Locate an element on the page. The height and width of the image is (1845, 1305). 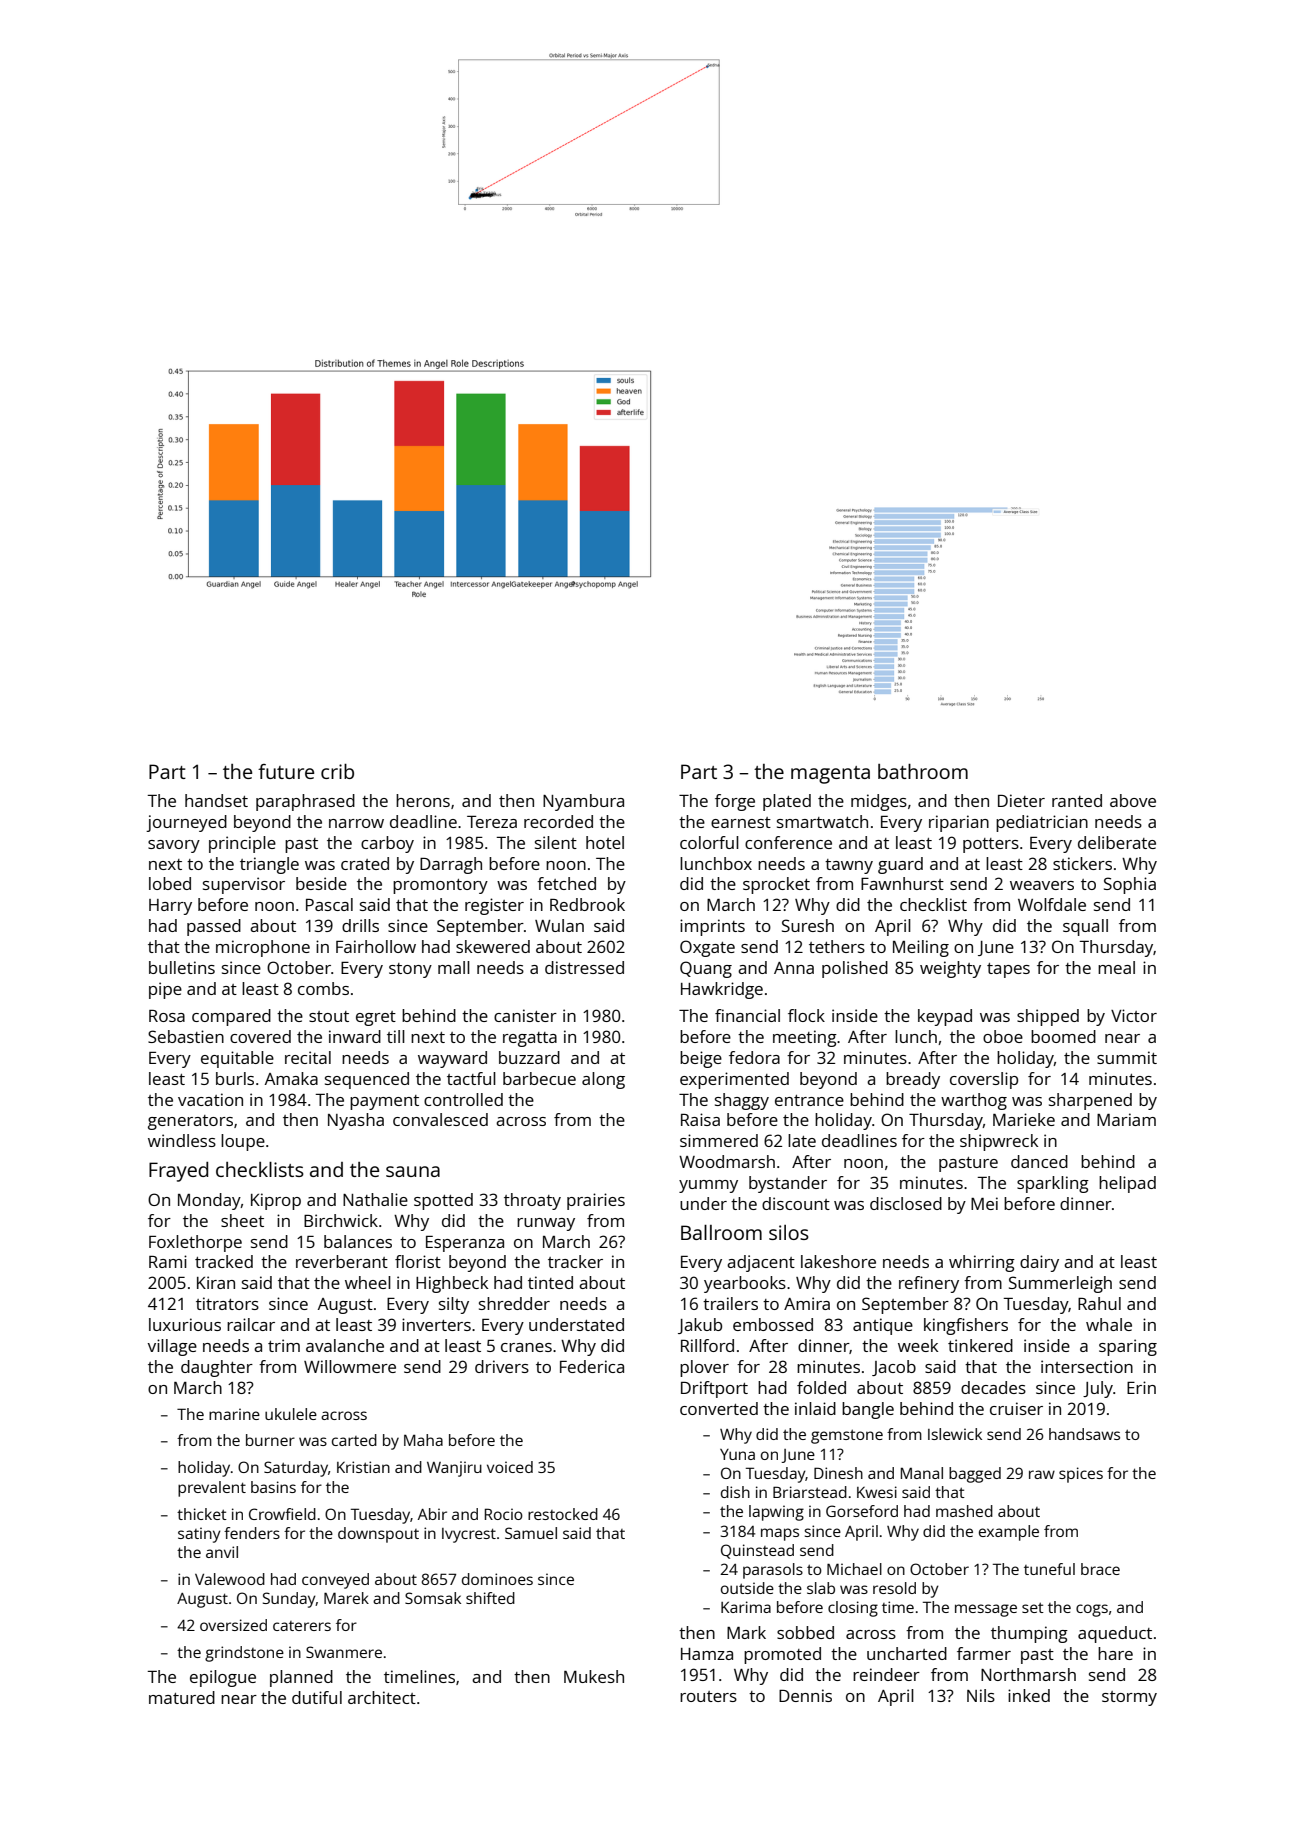
Frayed is located at coordinates (178, 1172).
